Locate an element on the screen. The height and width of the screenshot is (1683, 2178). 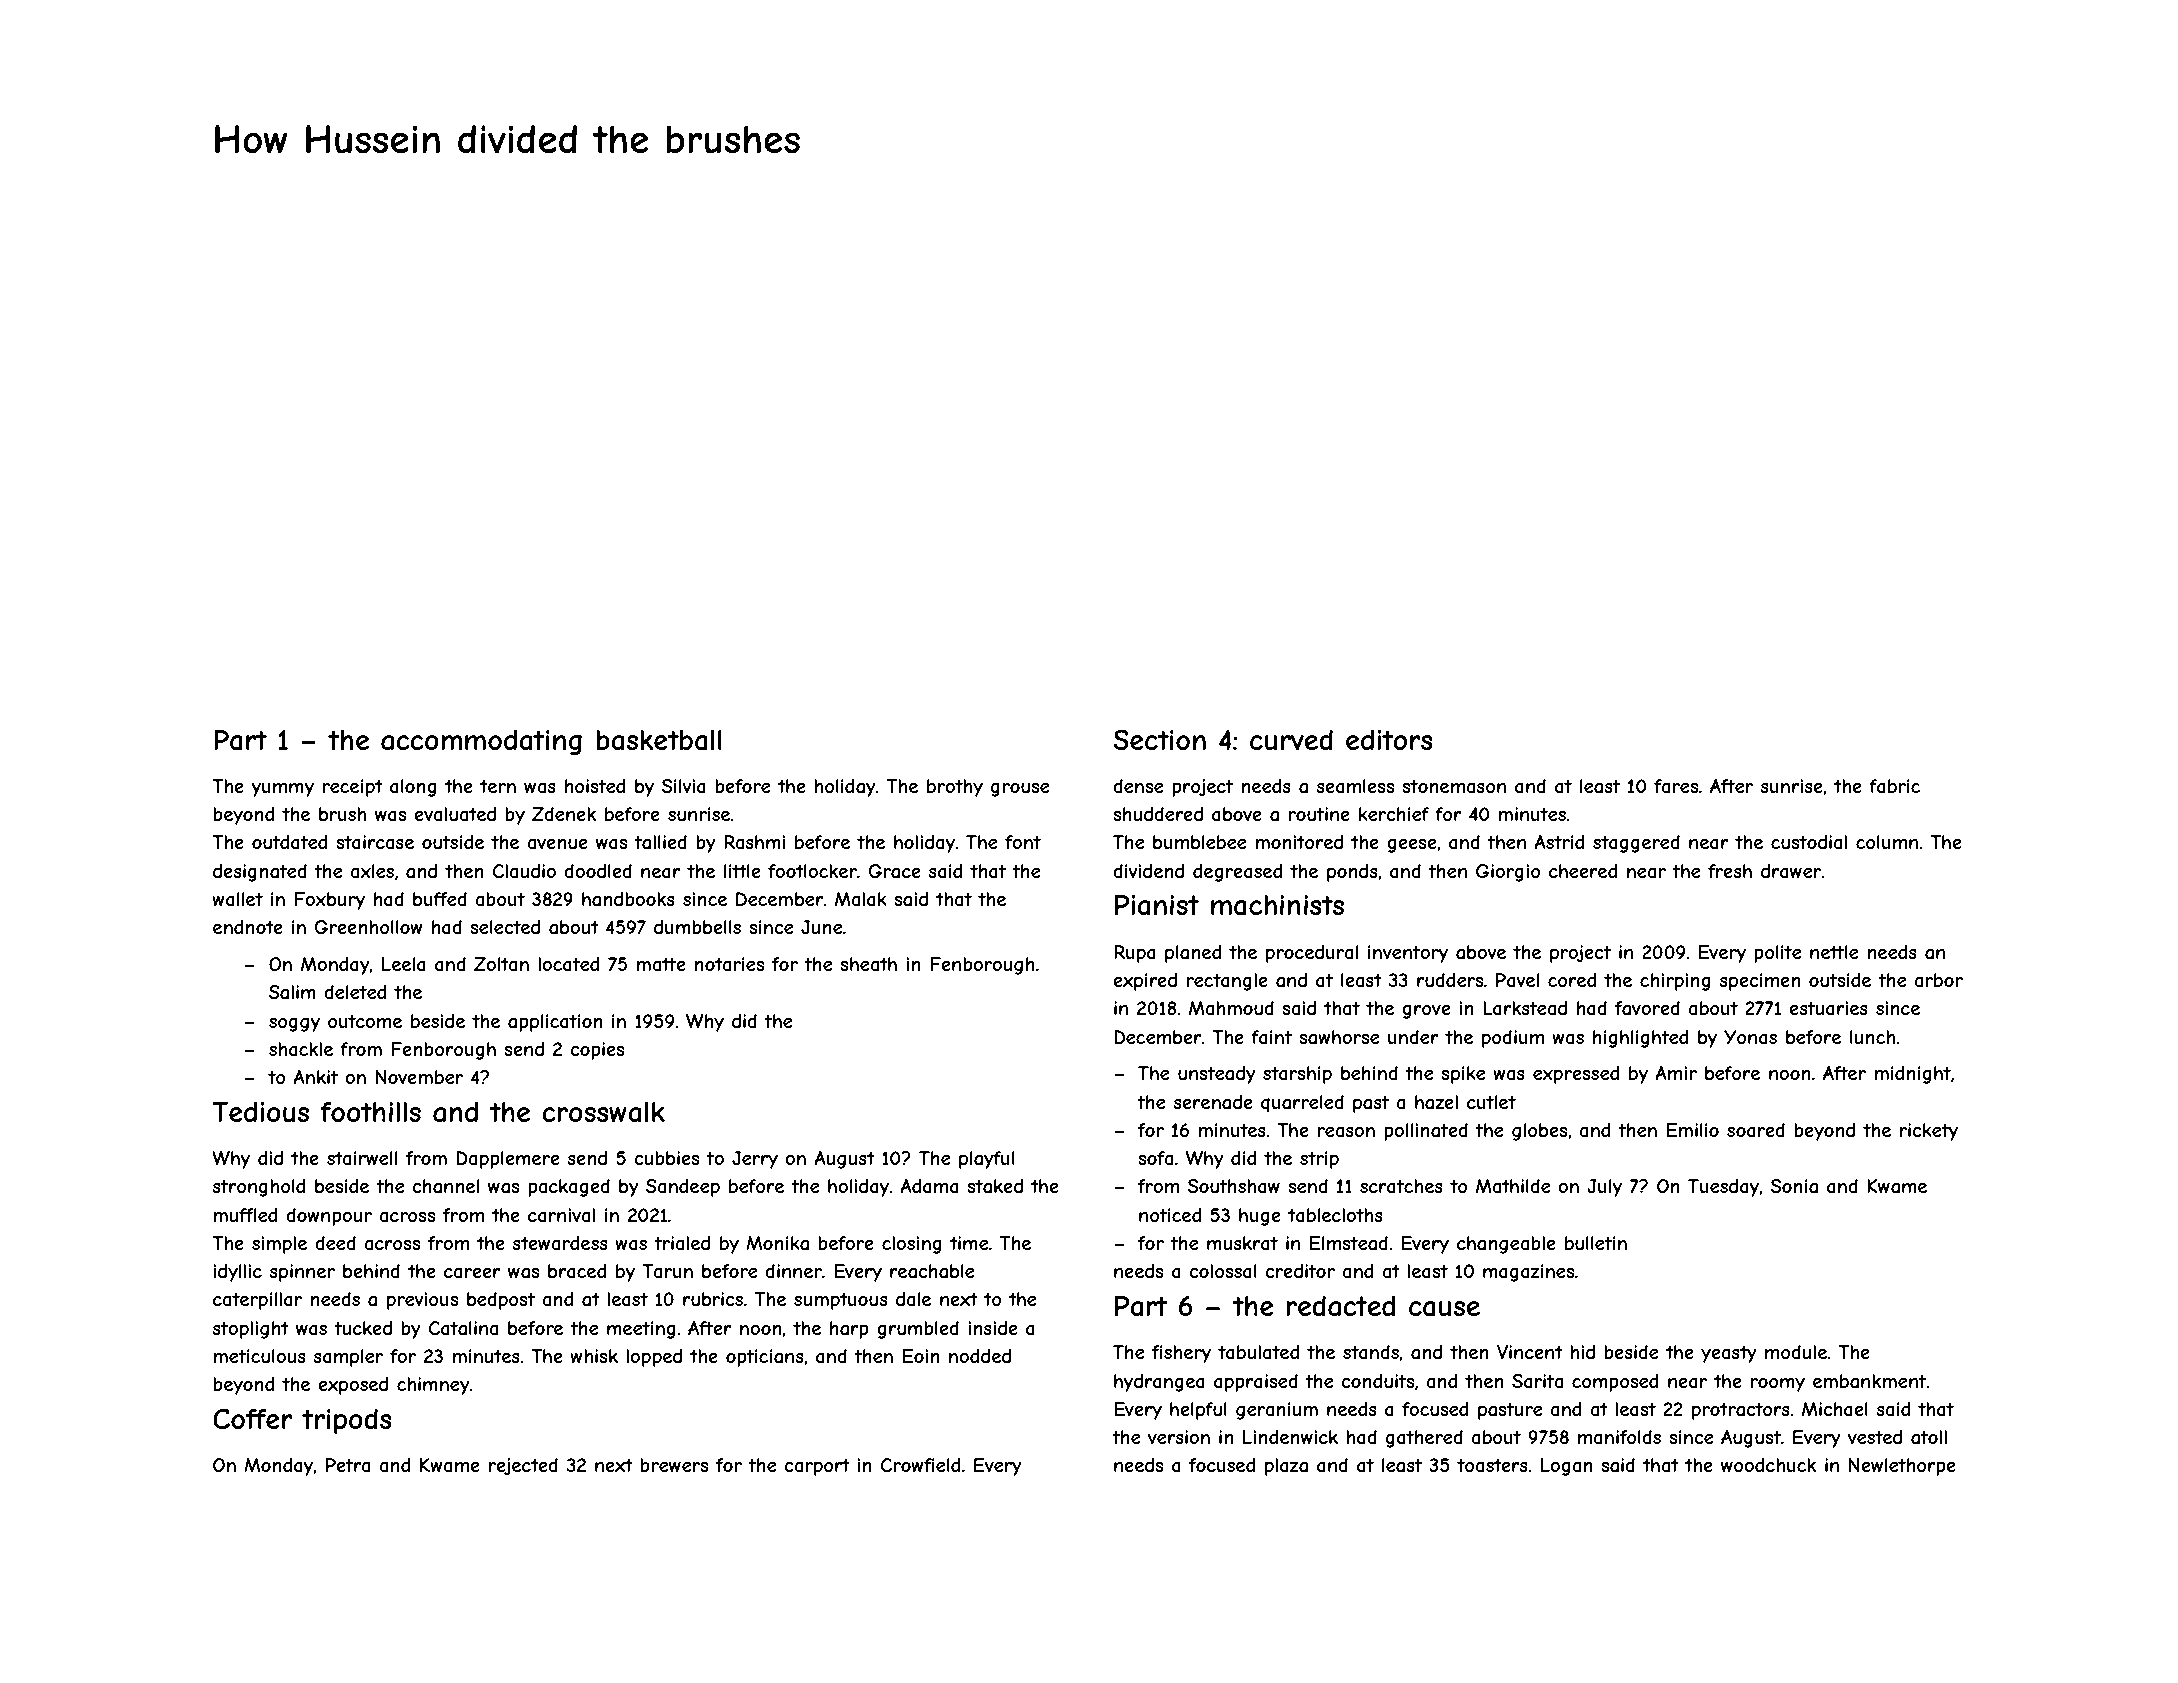
Section is located at coordinates (1159, 739).
